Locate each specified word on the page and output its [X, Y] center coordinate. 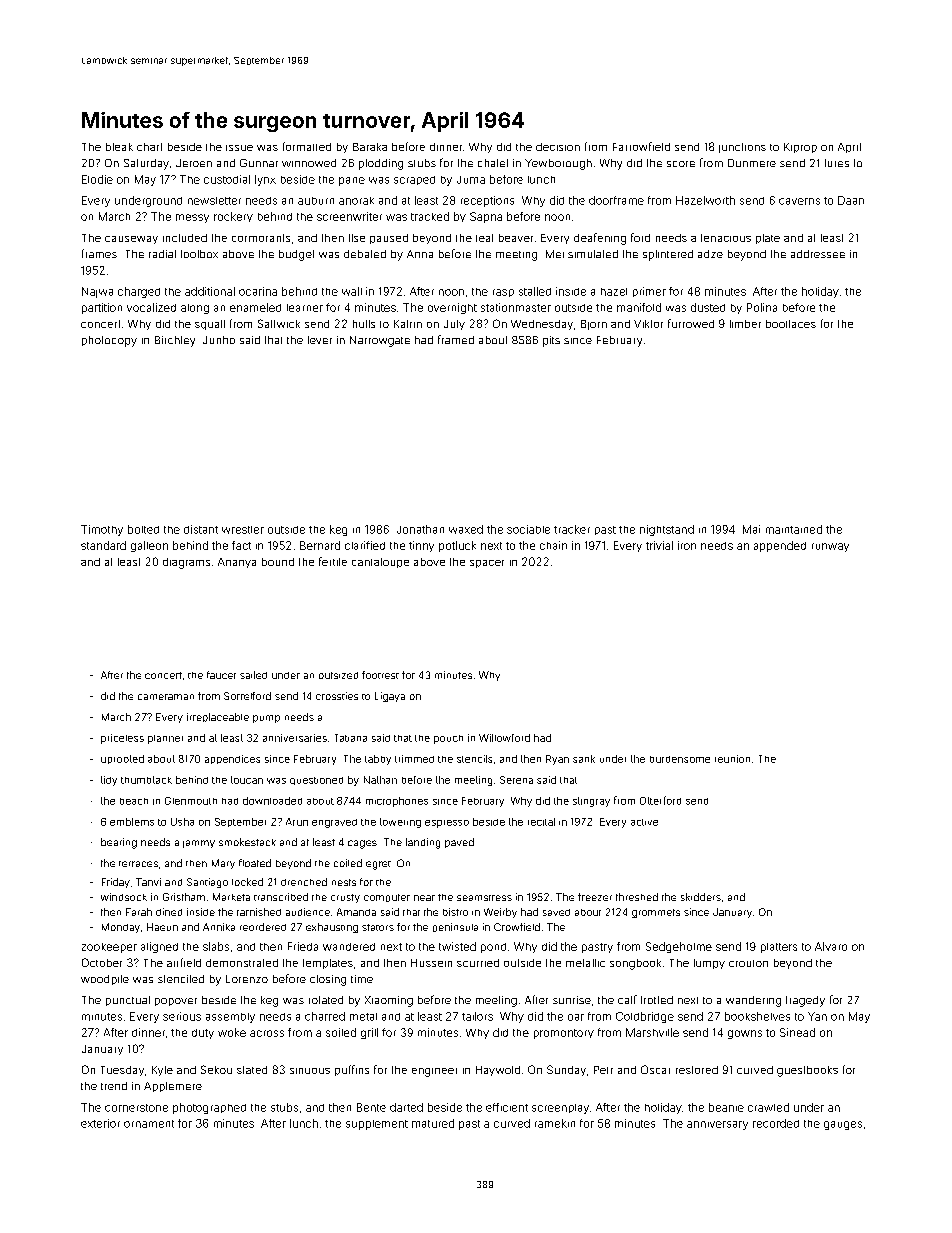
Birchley [175, 341]
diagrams [186, 563]
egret [378, 865]
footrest [380, 675]
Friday [116, 883]
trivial [659, 545]
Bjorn [594, 325]
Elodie [97, 179]
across [267, 1033]
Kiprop [800, 148]
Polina [762, 307]
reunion [732, 759]
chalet [493, 163]
